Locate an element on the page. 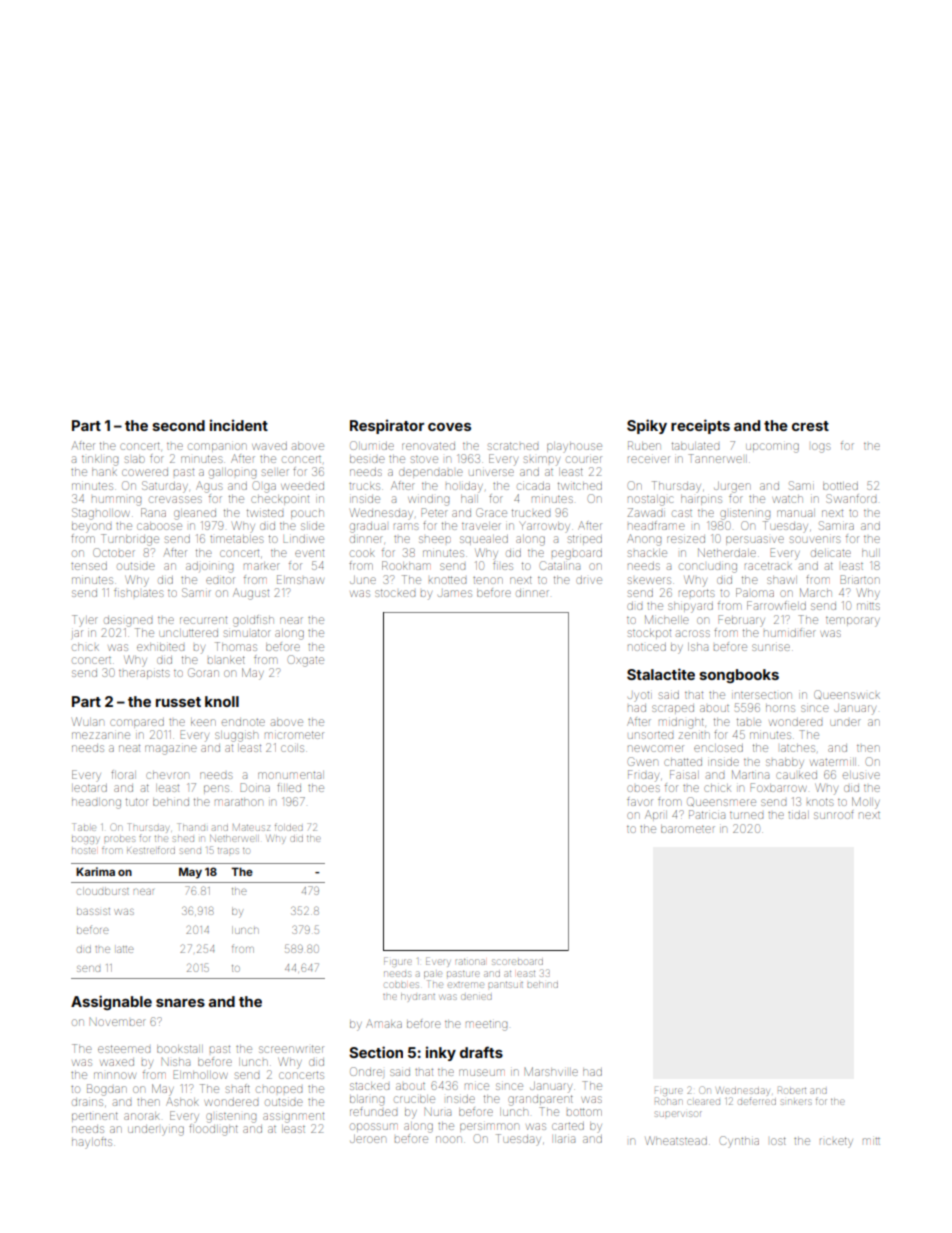 This document has width=952, height=1233. folded is located at coordinates (289, 827).
